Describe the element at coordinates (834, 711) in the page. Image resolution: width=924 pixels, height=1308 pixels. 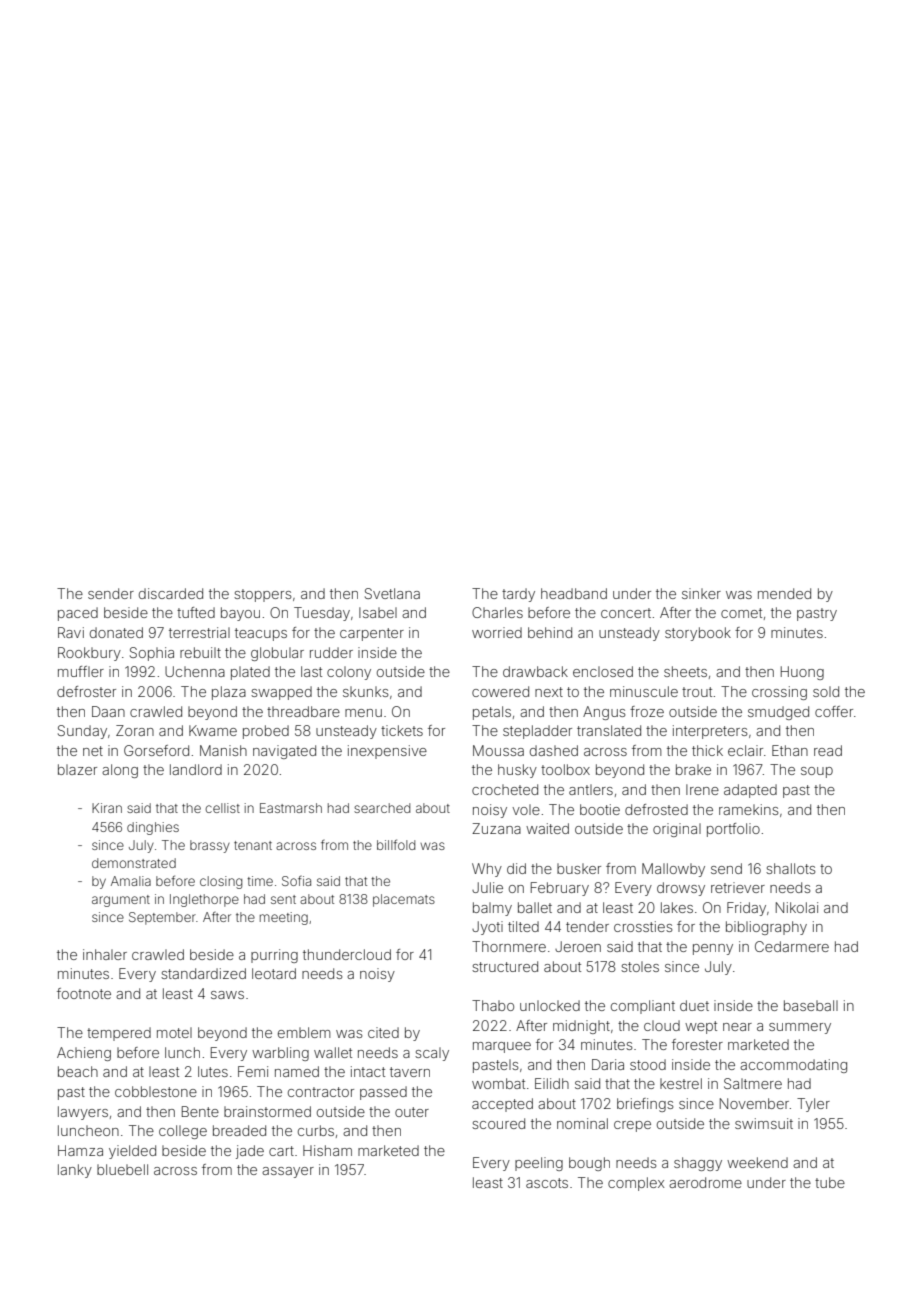
I see `coffer` at that location.
